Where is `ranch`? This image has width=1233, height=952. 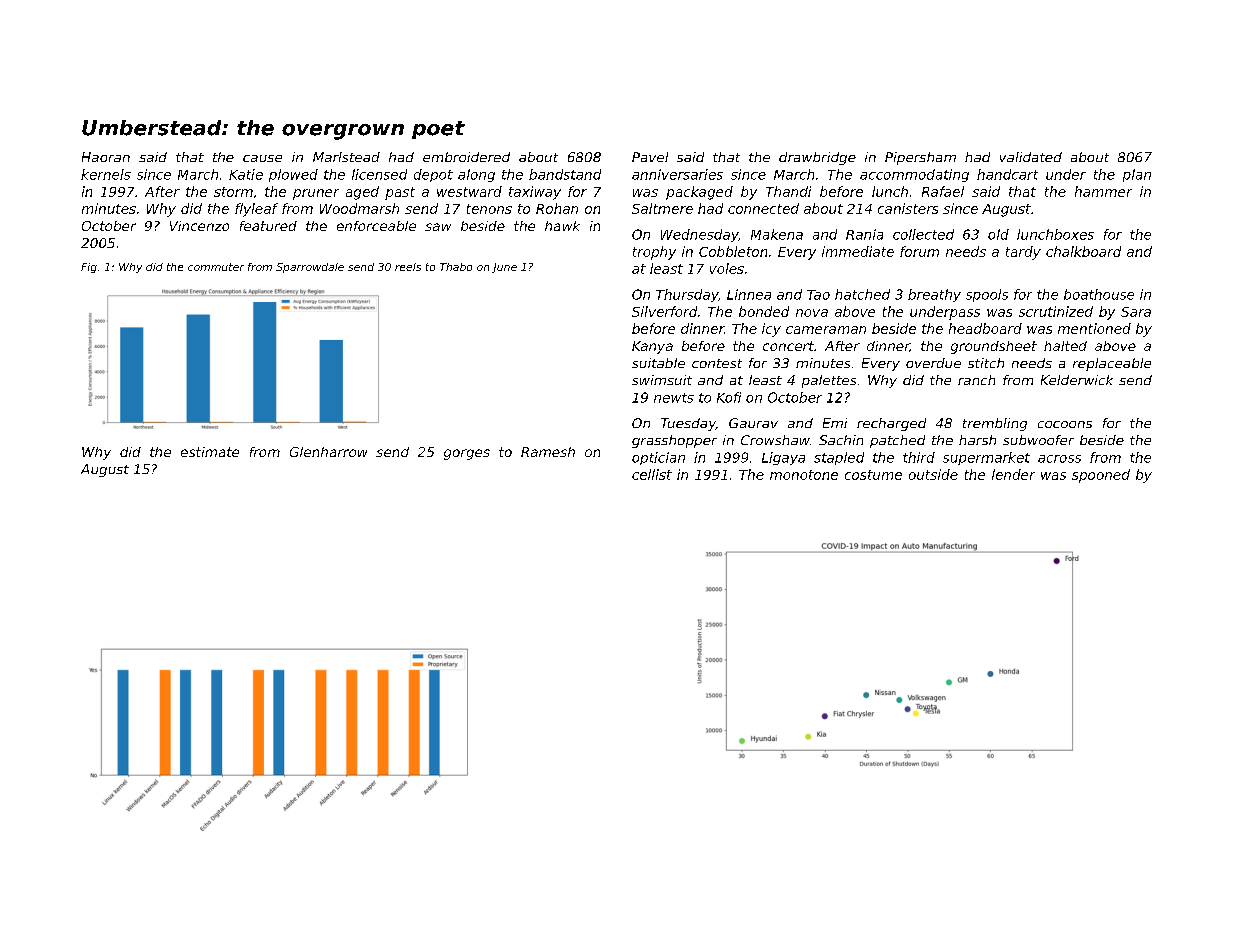
ranch is located at coordinates (976, 380).
